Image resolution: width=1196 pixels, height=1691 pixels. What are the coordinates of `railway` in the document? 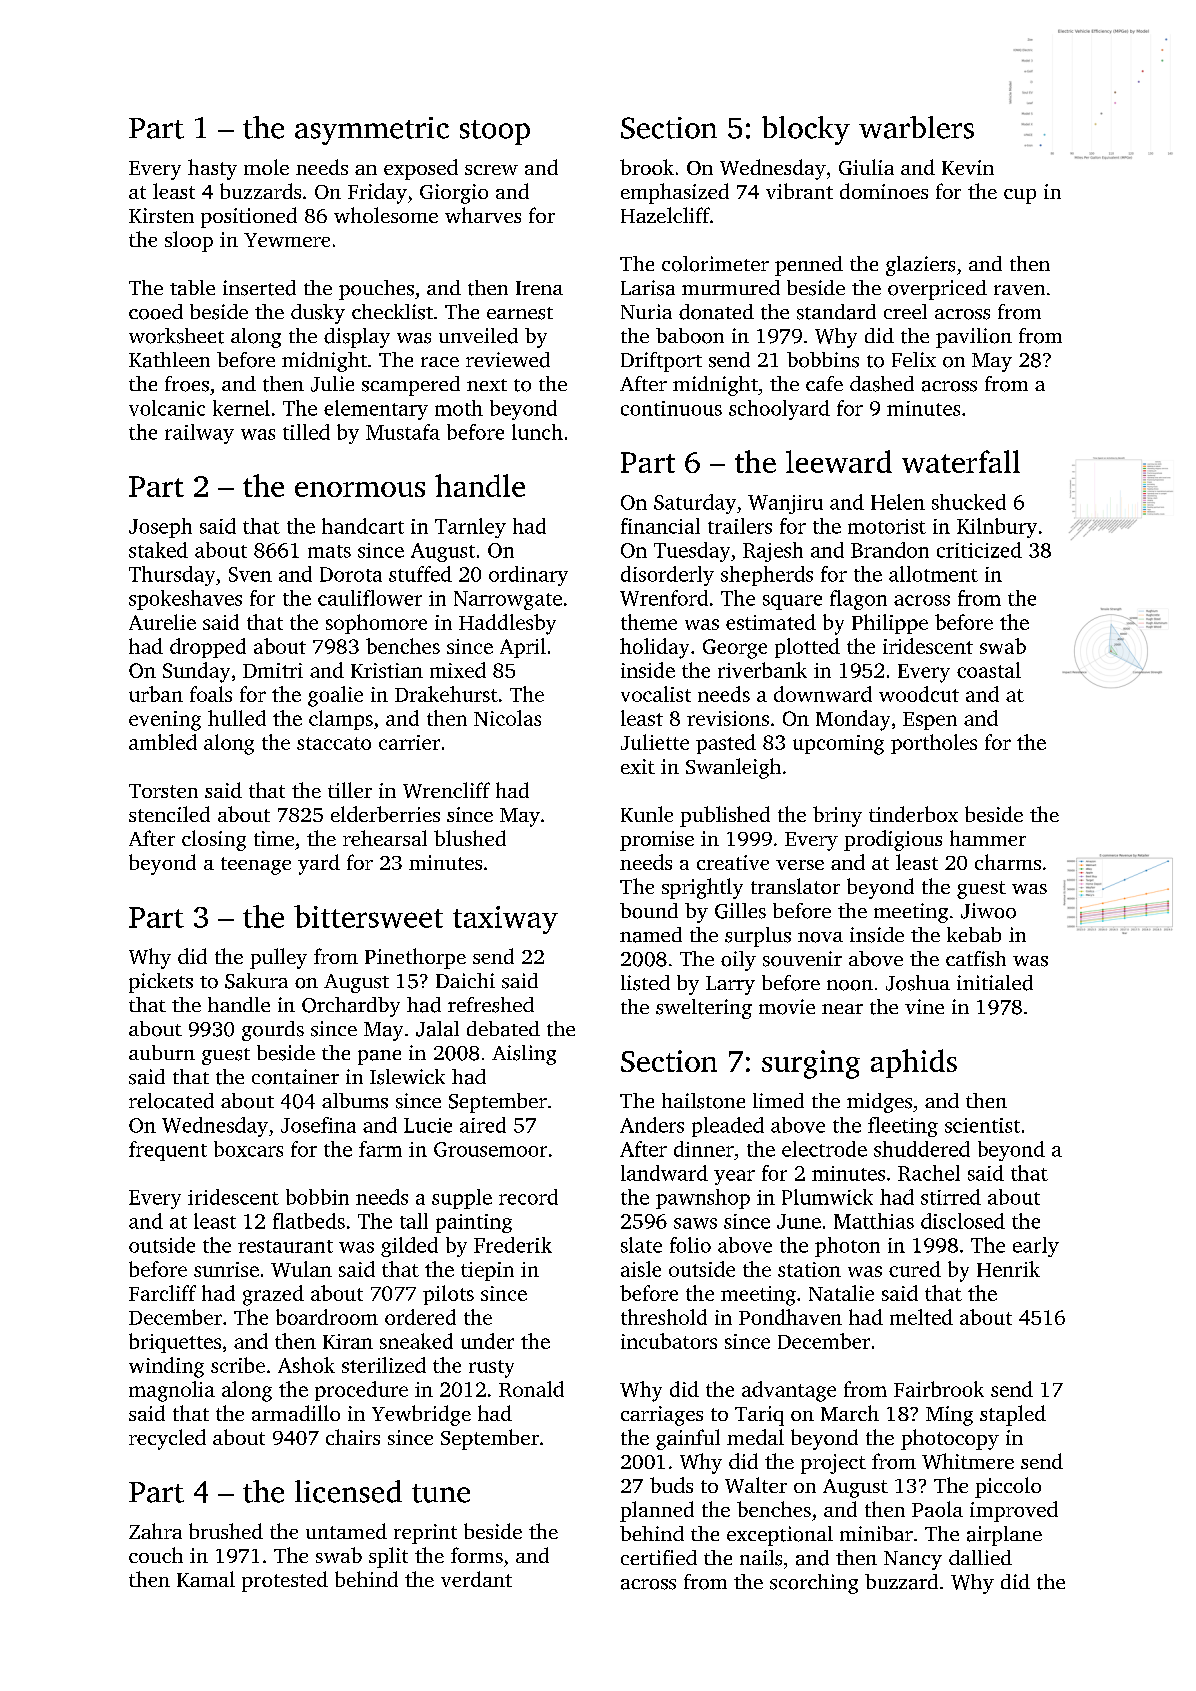 It's located at (199, 434).
